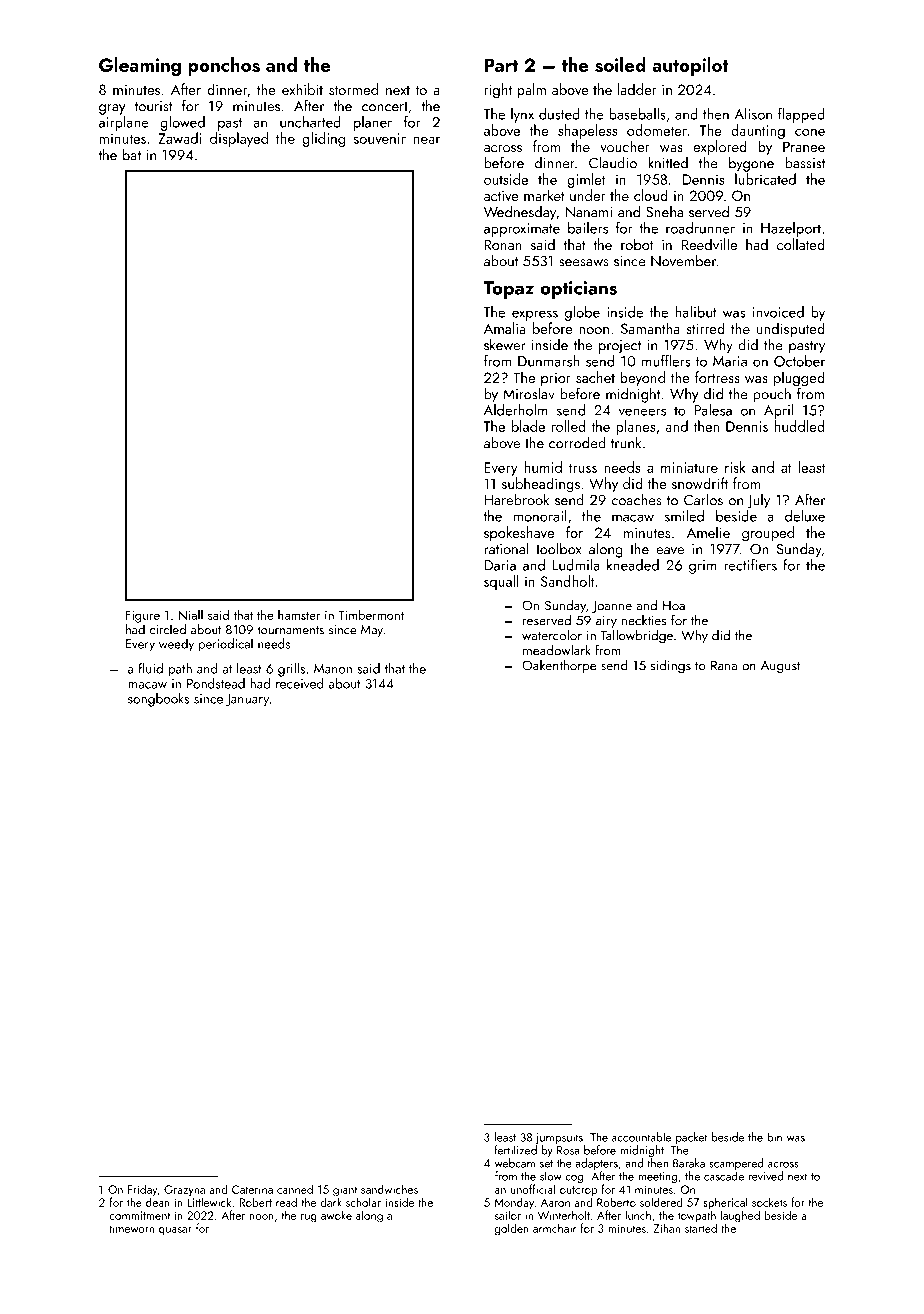 This screenshot has width=924, height=1314. What do you see at coordinates (504, 345) in the screenshot?
I see `skewer` at bounding box center [504, 345].
